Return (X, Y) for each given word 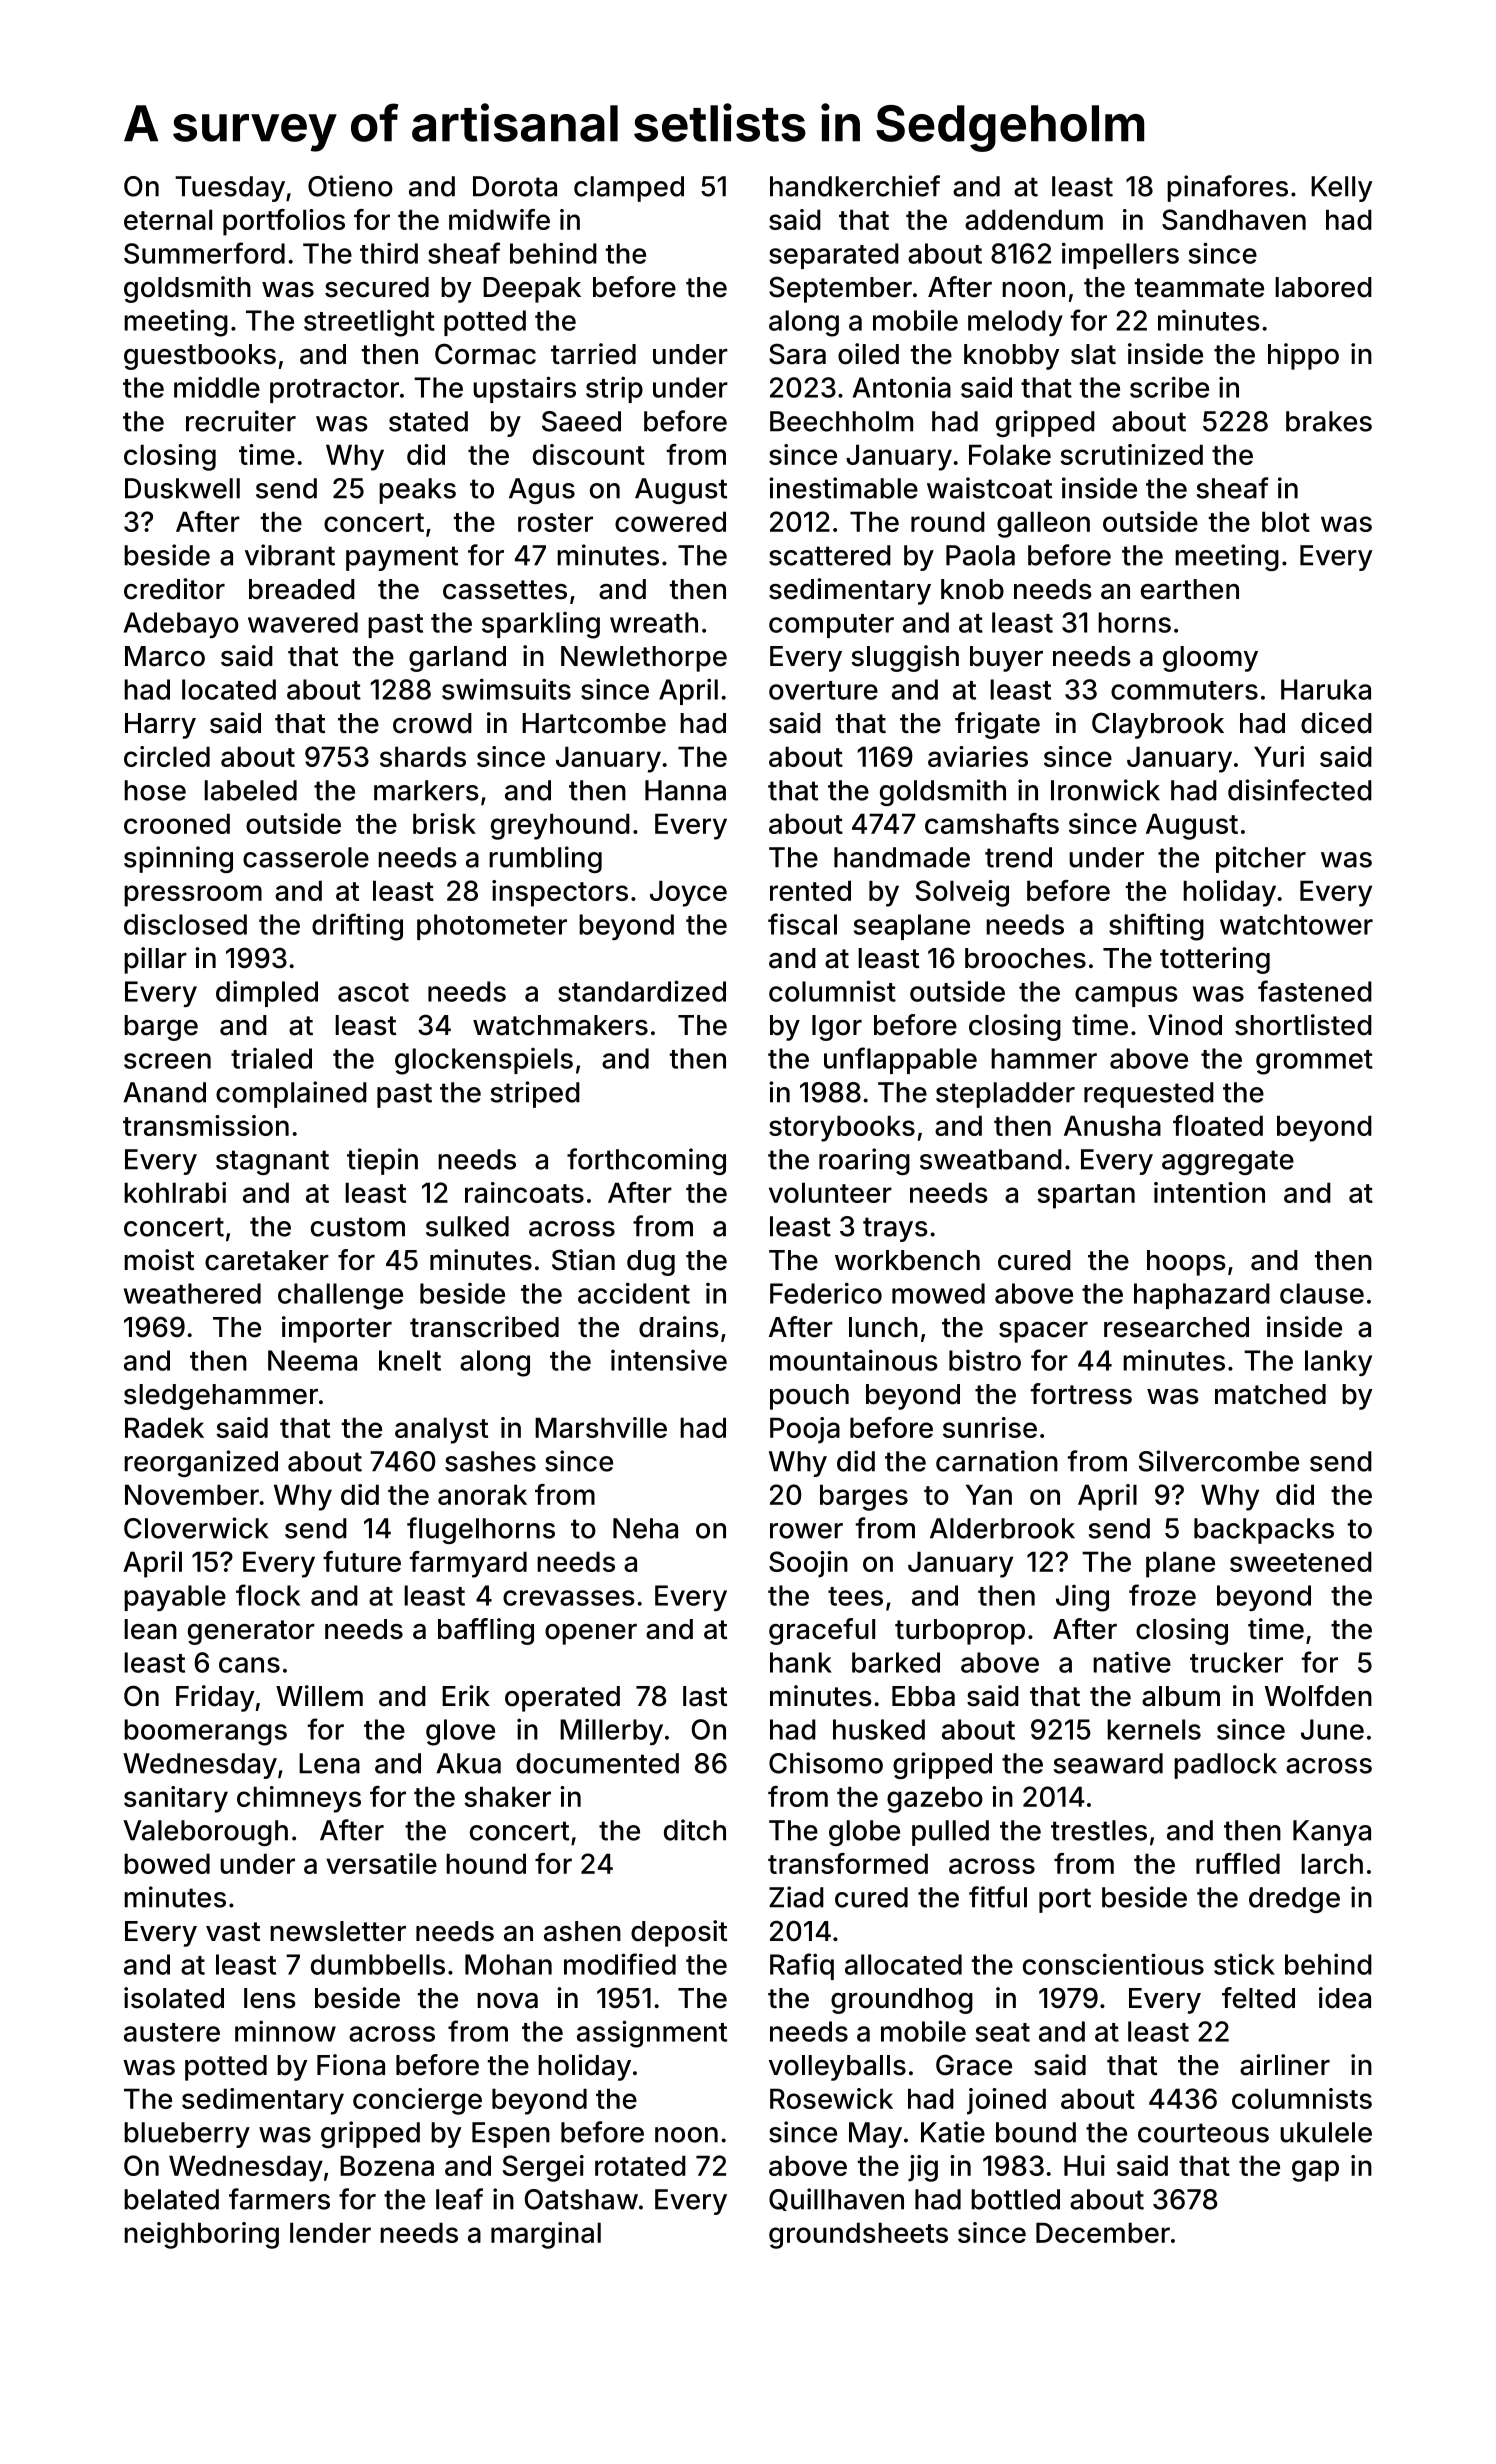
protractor (334, 391)
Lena (329, 1763)
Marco (165, 656)
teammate (1199, 288)
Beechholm (841, 421)
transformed (848, 1863)
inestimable (843, 488)
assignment (652, 2034)
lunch (883, 1327)
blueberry (187, 2135)
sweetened (1301, 1561)
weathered (192, 1293)
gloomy (1210, 659)
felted (1258, 1998)
